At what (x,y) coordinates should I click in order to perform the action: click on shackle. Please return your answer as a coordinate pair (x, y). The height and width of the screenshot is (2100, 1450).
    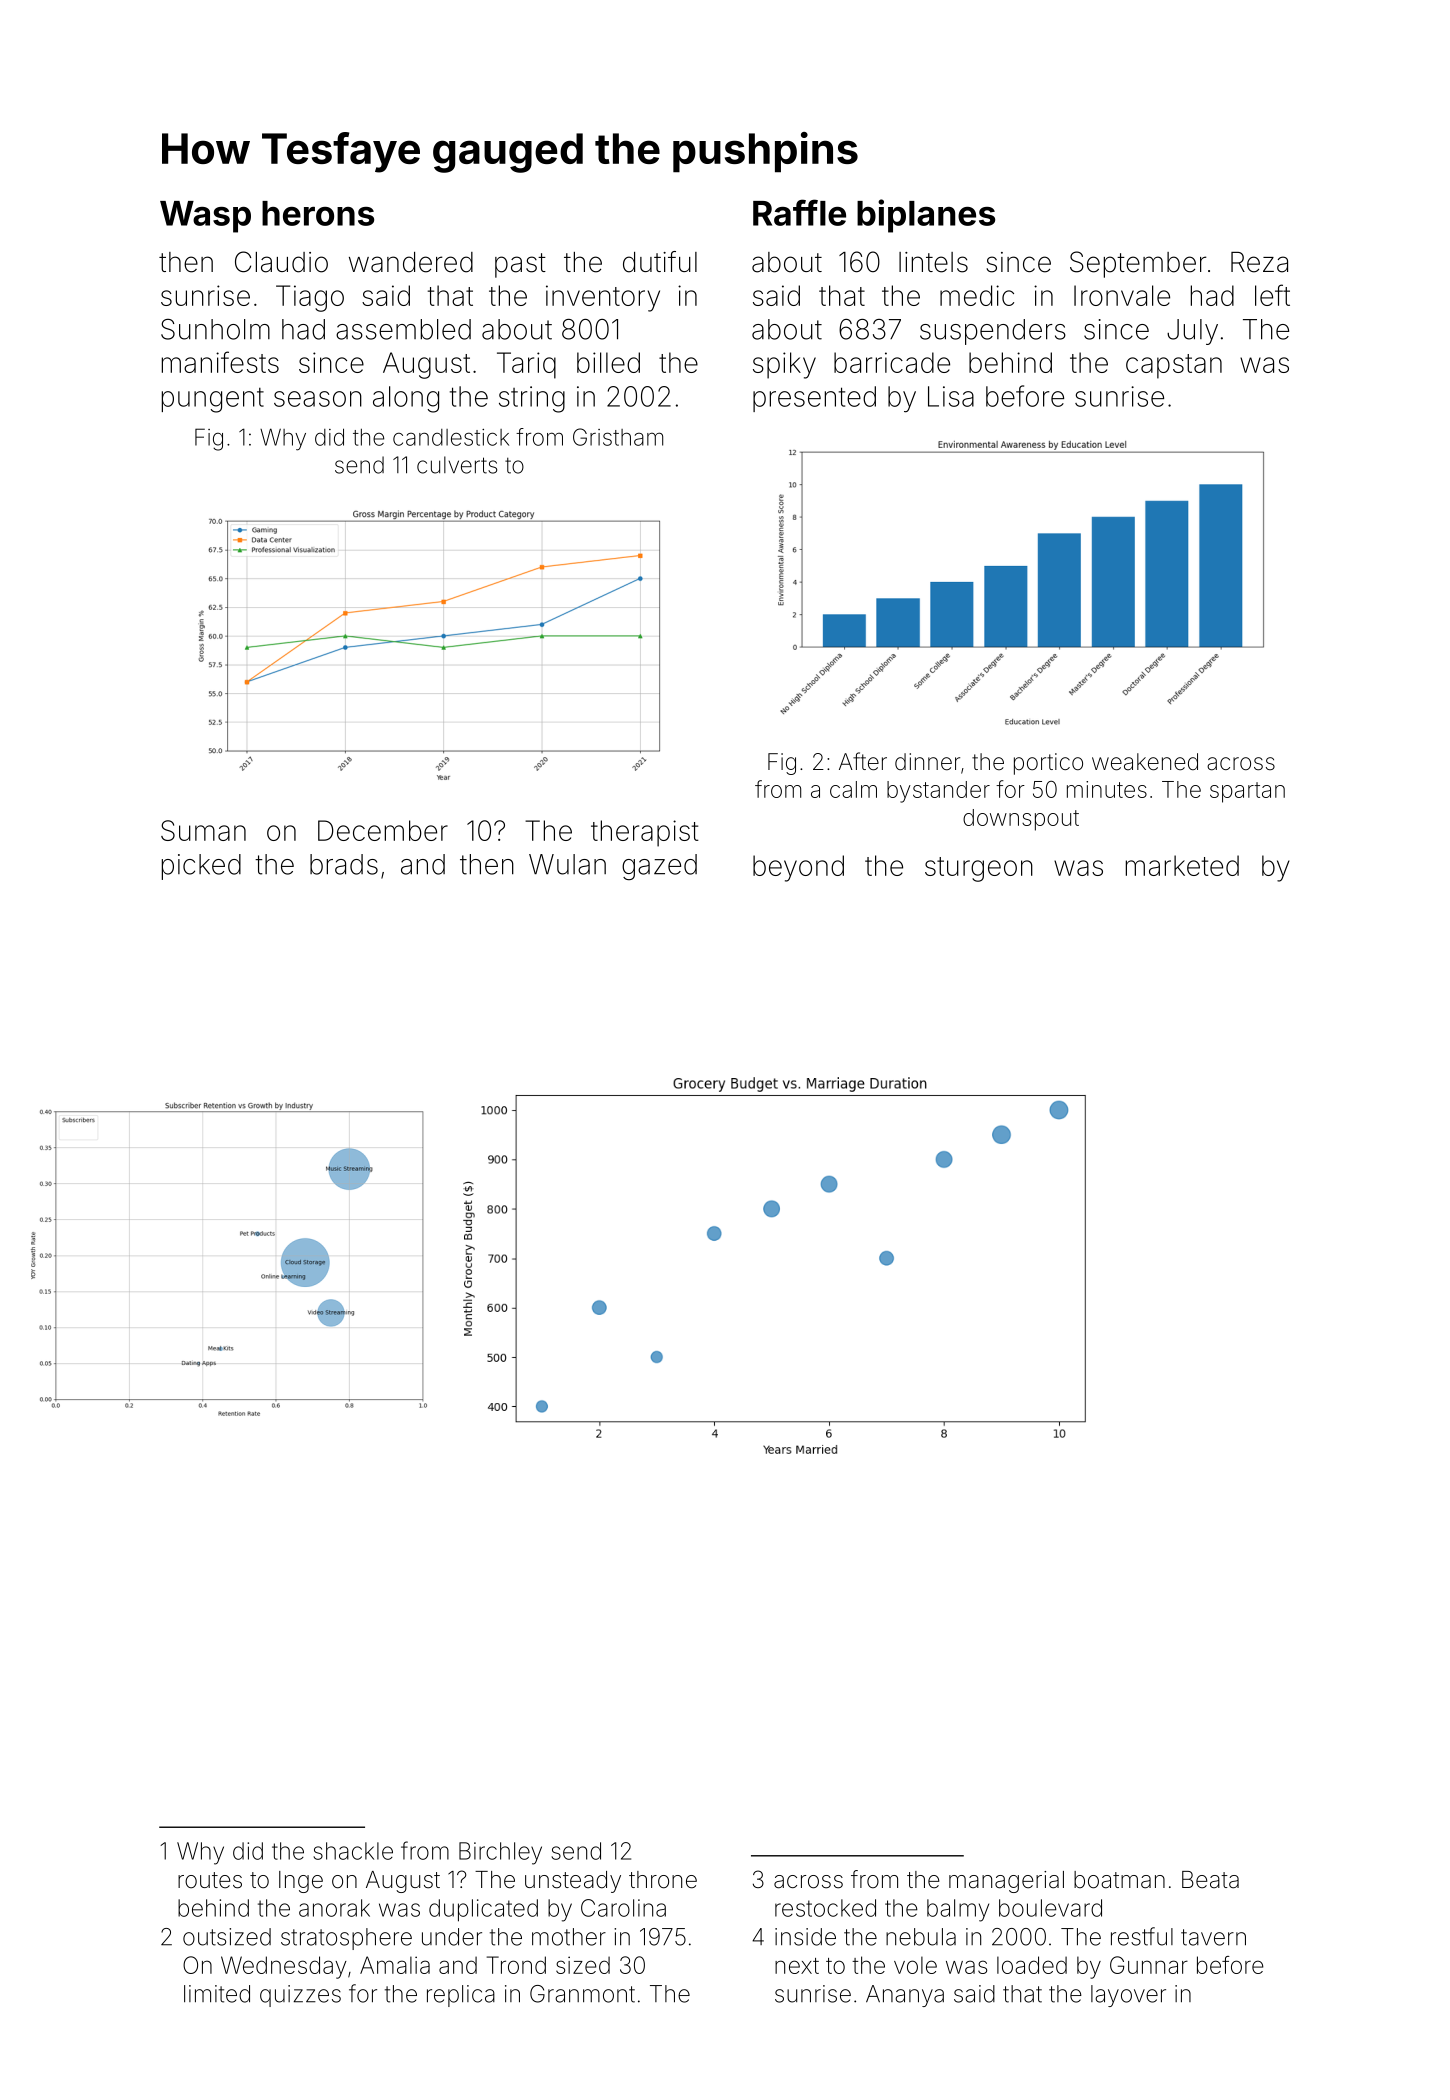
    Looking at the image, I should click on (353, 1851).
